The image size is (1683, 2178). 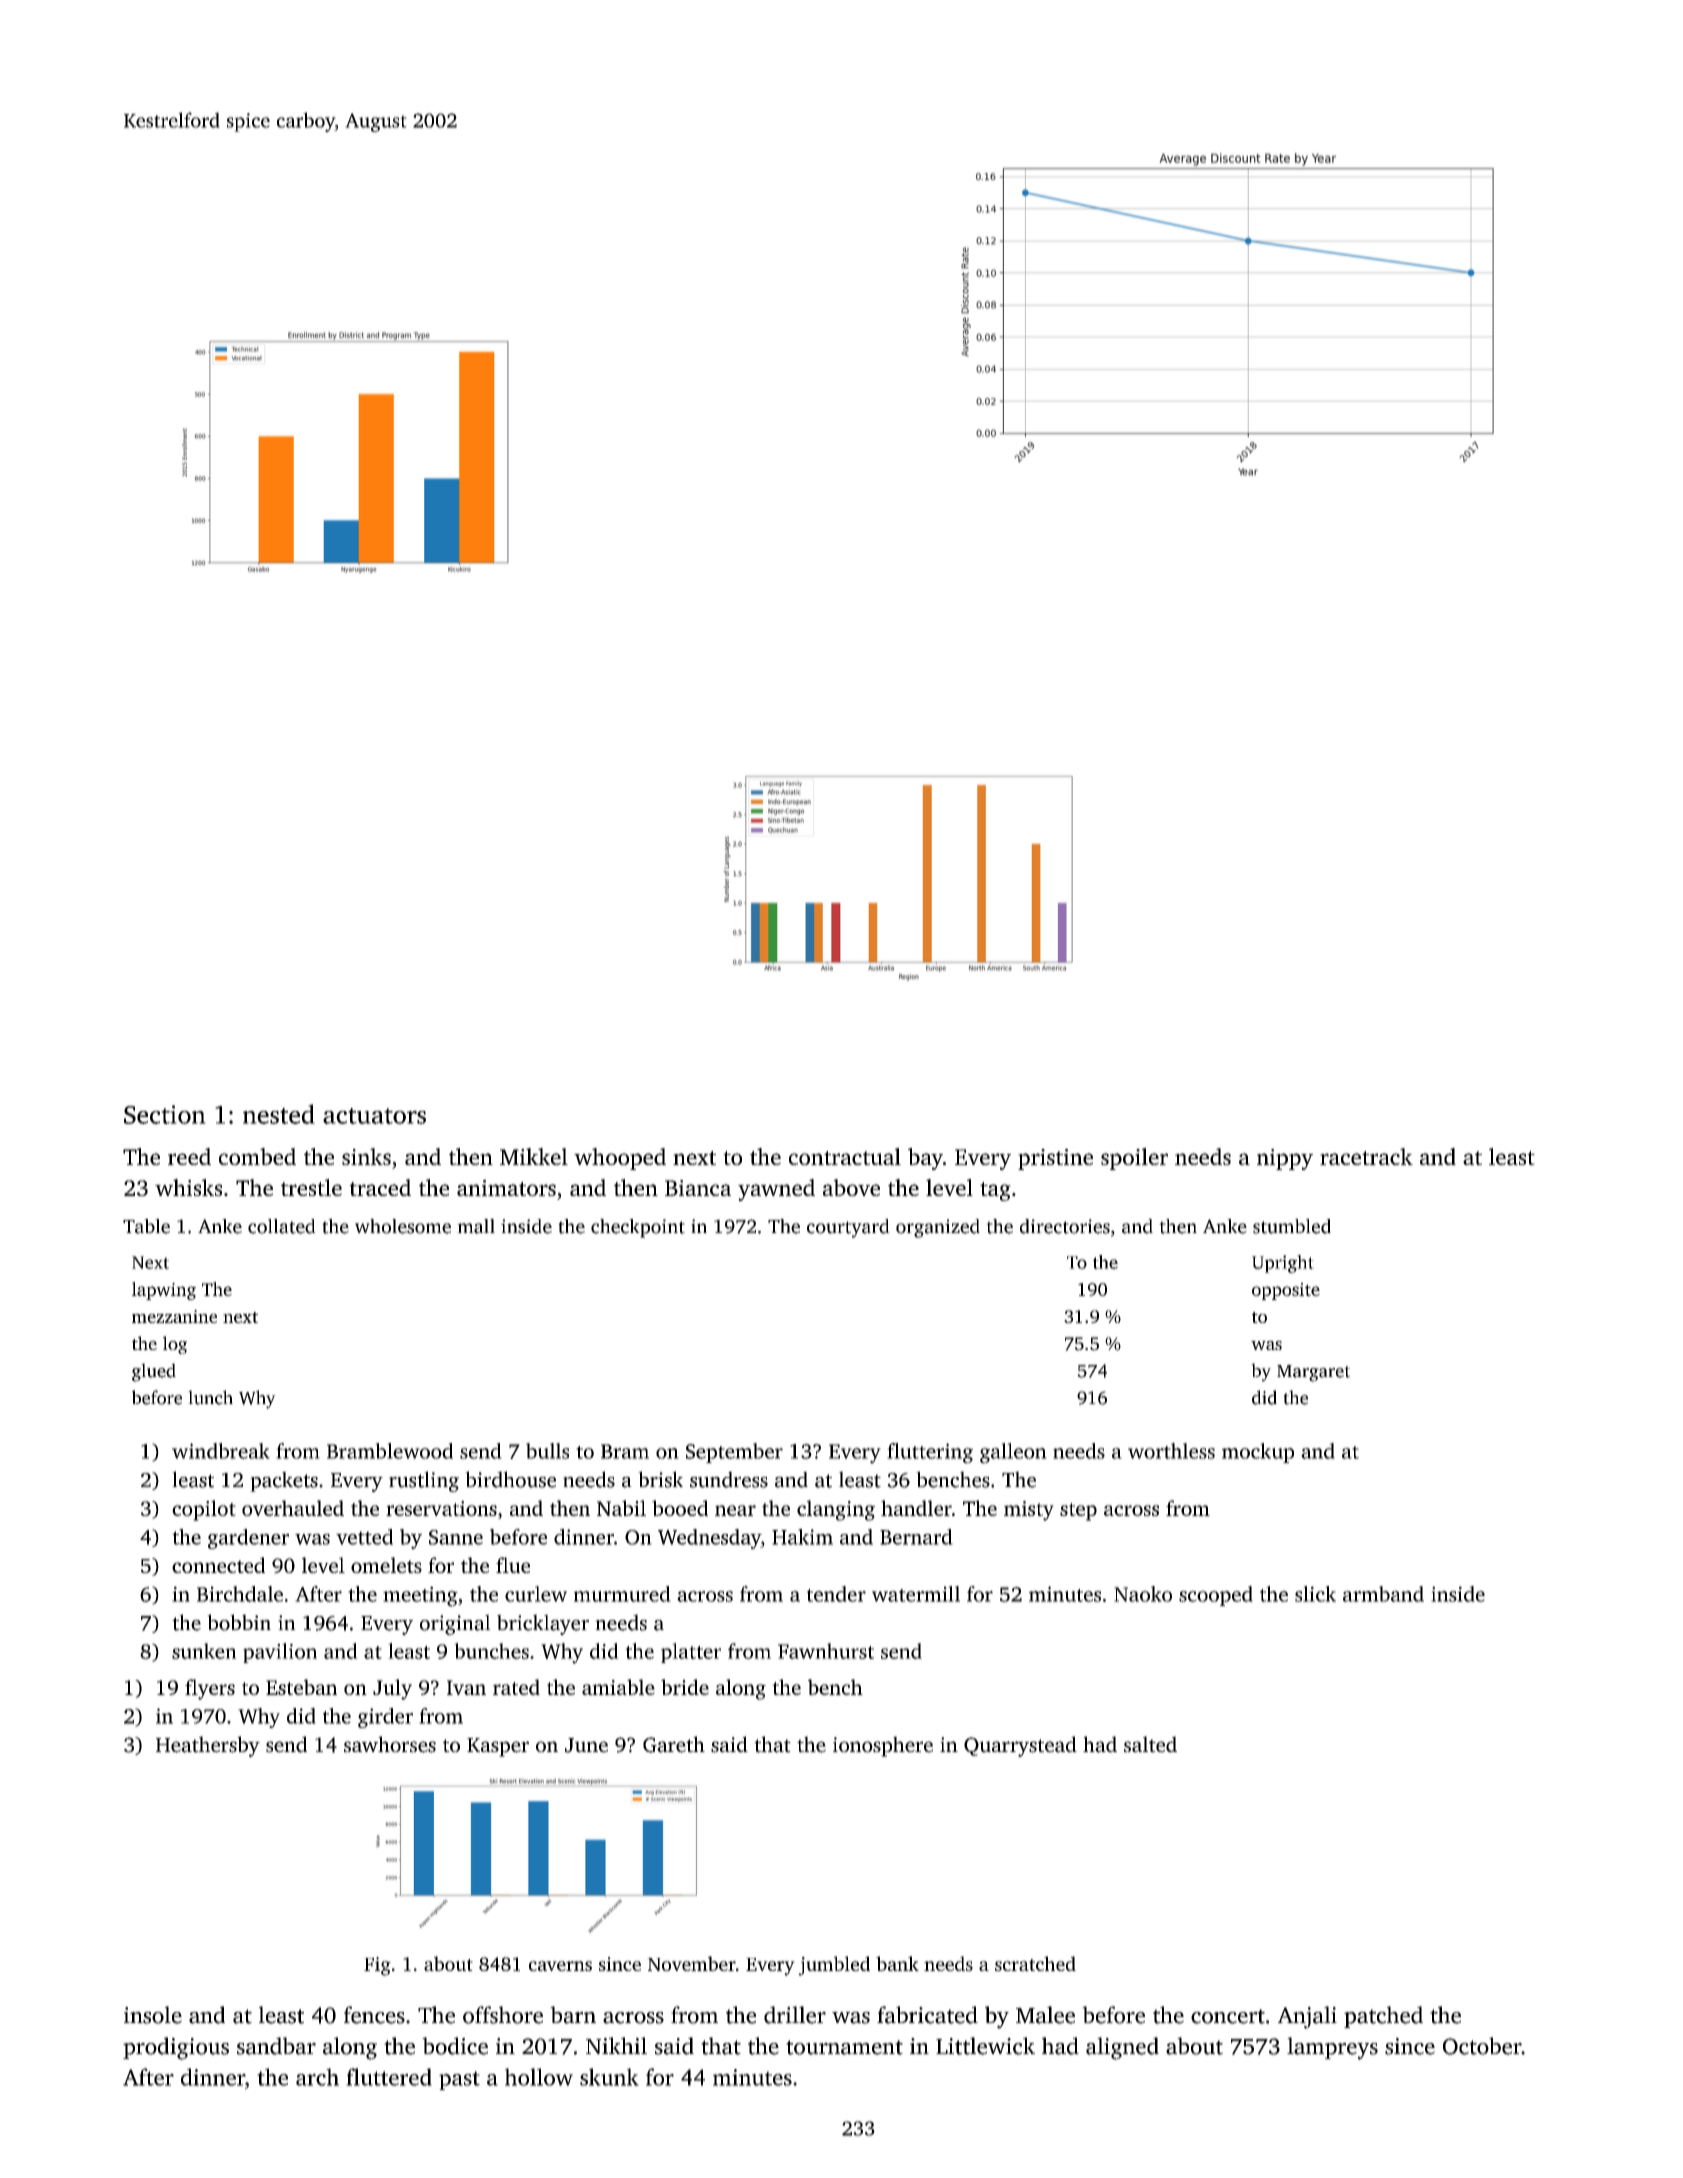 I want to click on Quarrystead, so click(x=1020, y=1746).
